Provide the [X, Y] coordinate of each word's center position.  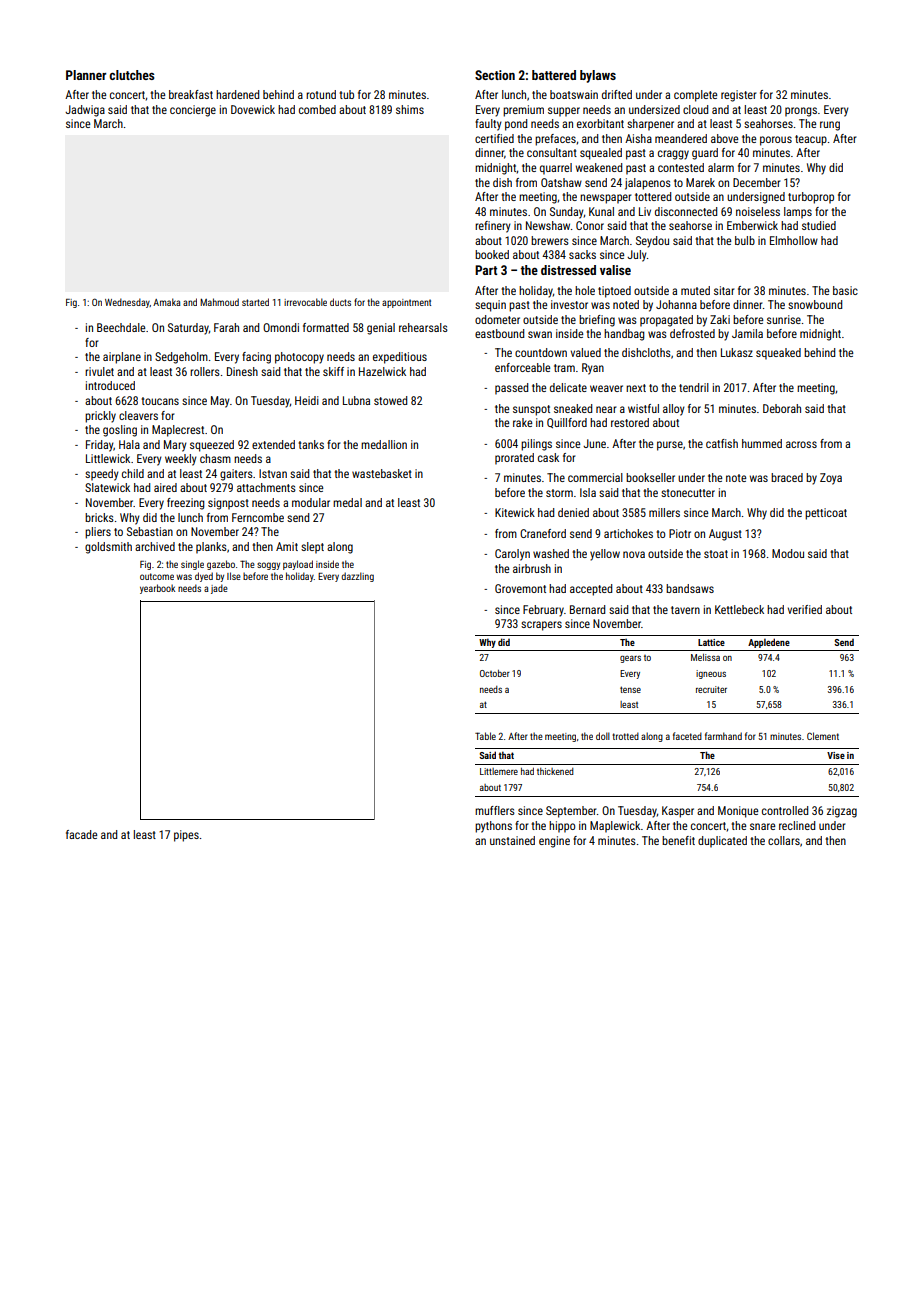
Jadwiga [85, 111]
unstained [512, 840]
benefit [678, 840]
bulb [745, 240]
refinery [493, 227]
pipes [186, 836]
